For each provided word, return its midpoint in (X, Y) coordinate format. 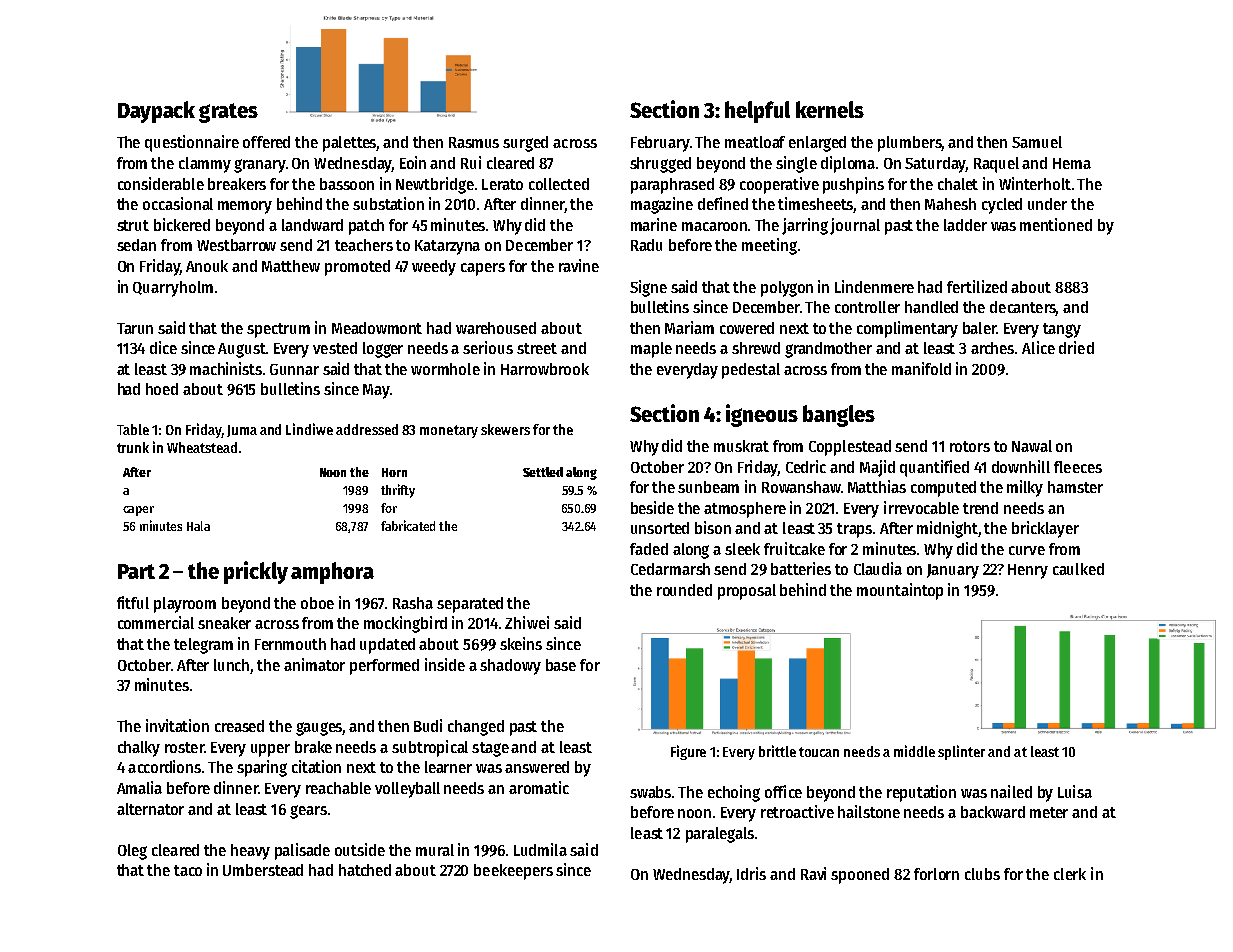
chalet (958, 184)
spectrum (278, 330)
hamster (1075, 487)
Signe (648, 288)
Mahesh (950, 204)
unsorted (660, 528)
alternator (150, 809)
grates (228, 113)
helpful (757, 112)
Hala (198, 526)
